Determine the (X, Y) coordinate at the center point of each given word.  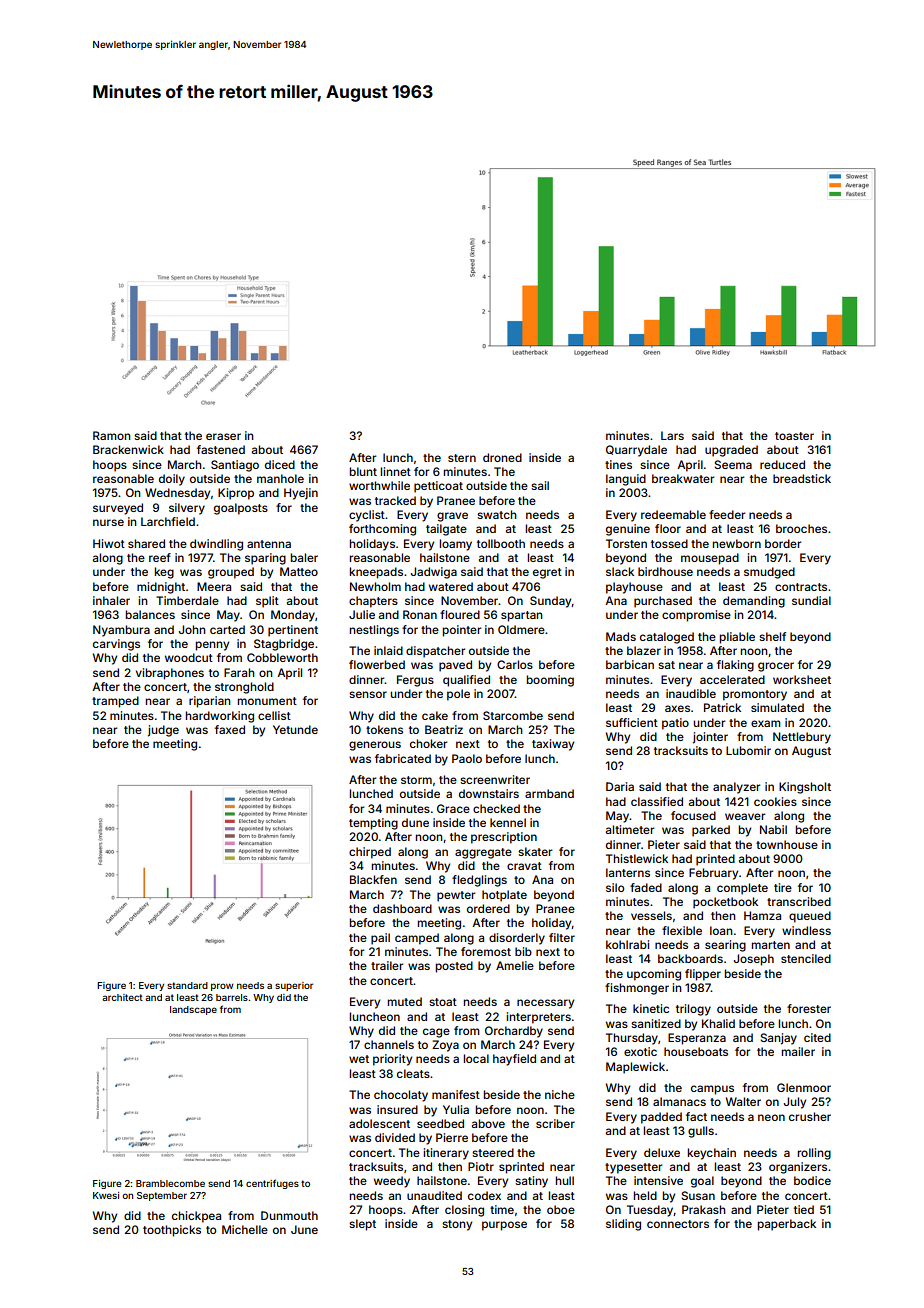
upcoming (654, 975)
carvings (116, 645)
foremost (486, 951)
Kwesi (106, 1195)
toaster (794, 436)
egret (547, 573)
